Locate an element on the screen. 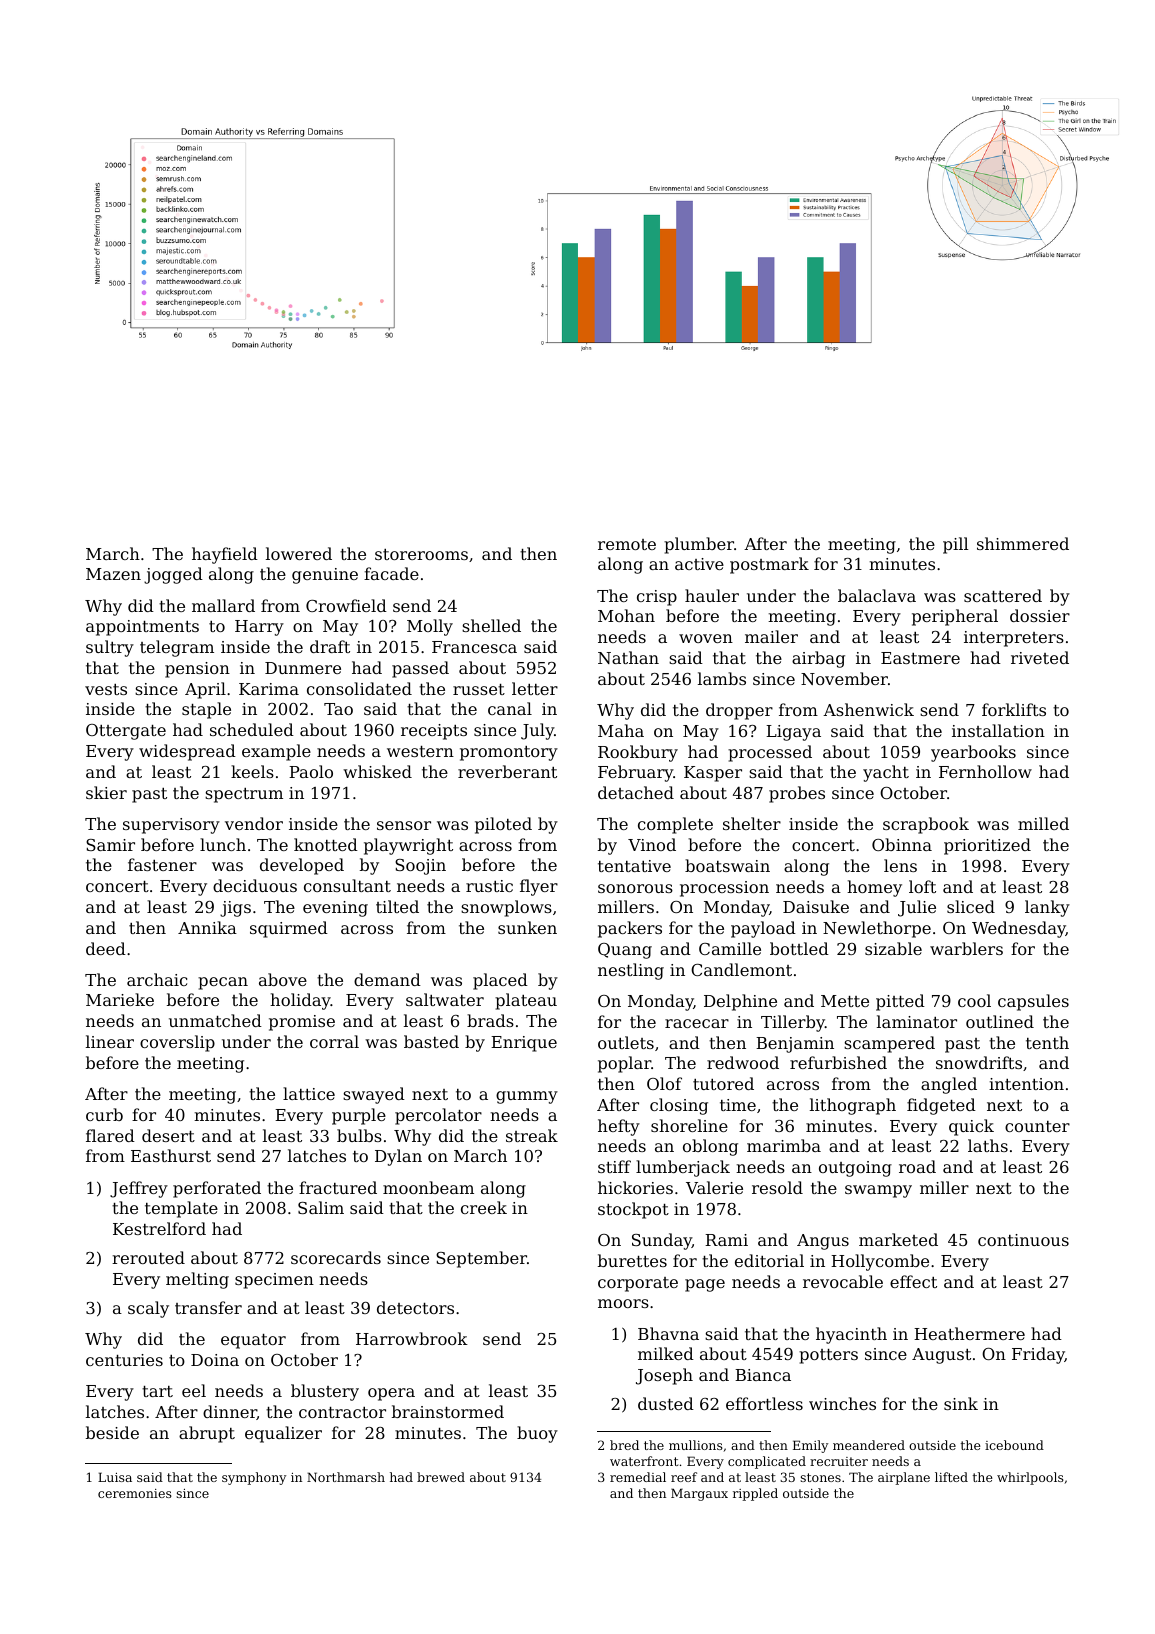 This screenshot has width=1155, height=1634. tenth is located at coordinates (1047, 1042).
